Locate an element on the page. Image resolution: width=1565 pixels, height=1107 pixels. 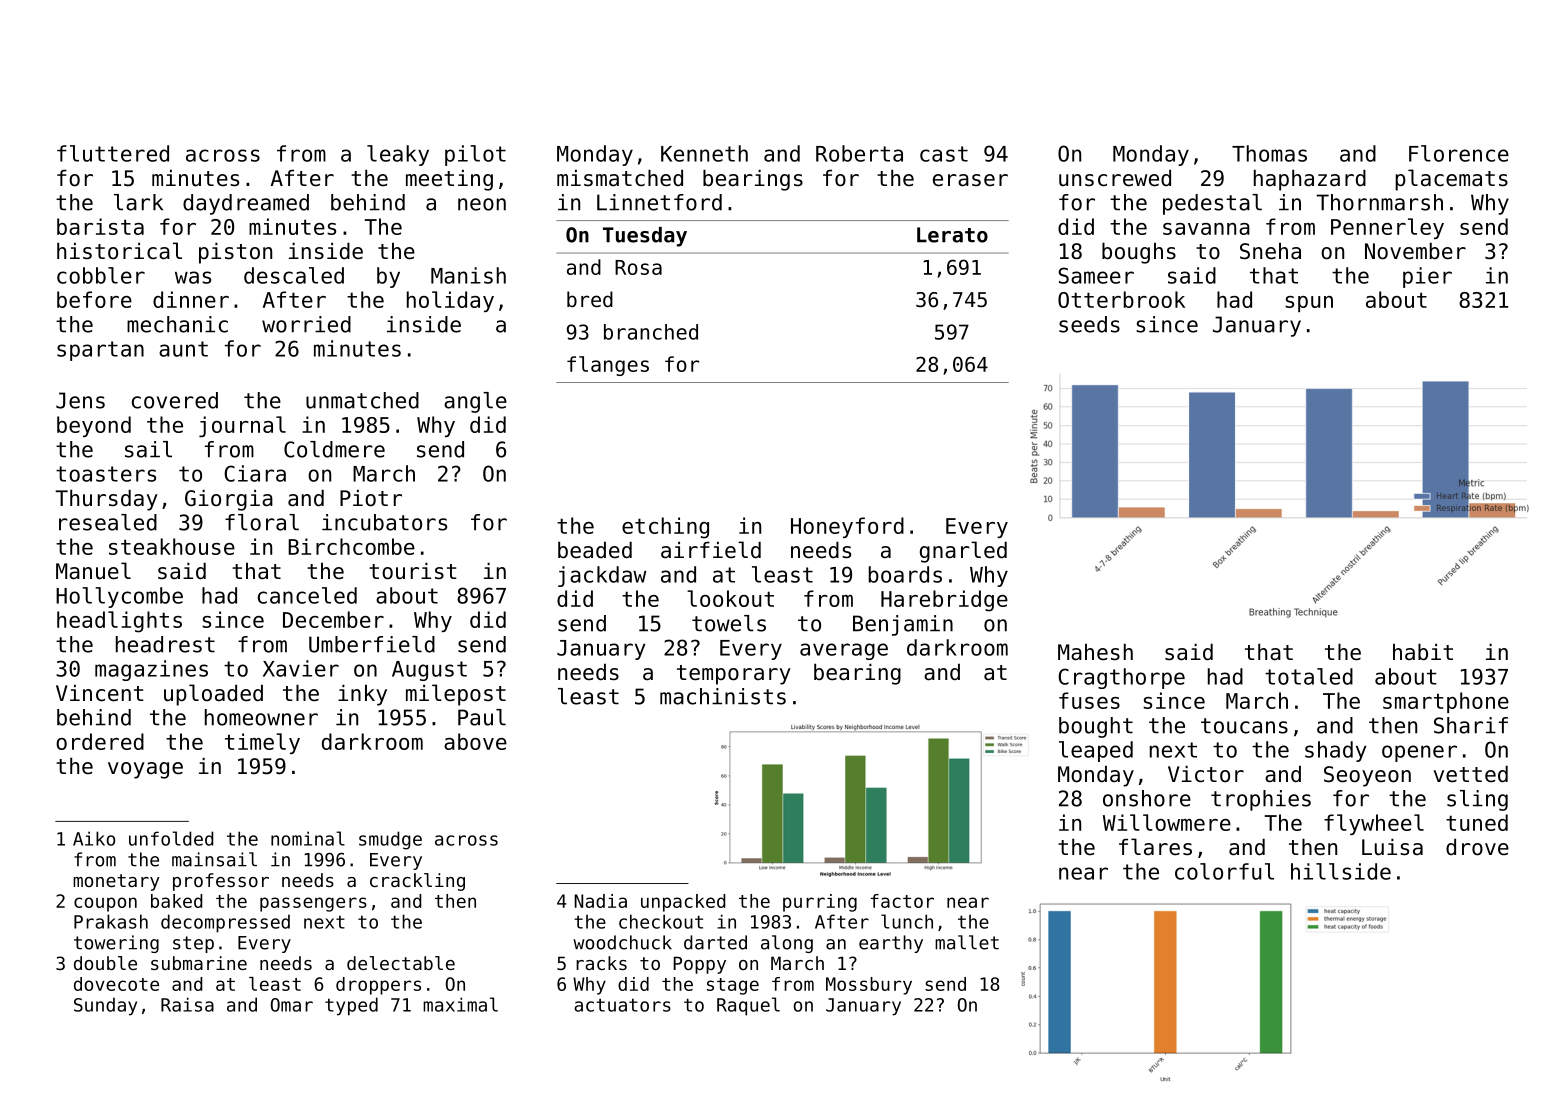
ordered is located at coordinates (100, 741).
